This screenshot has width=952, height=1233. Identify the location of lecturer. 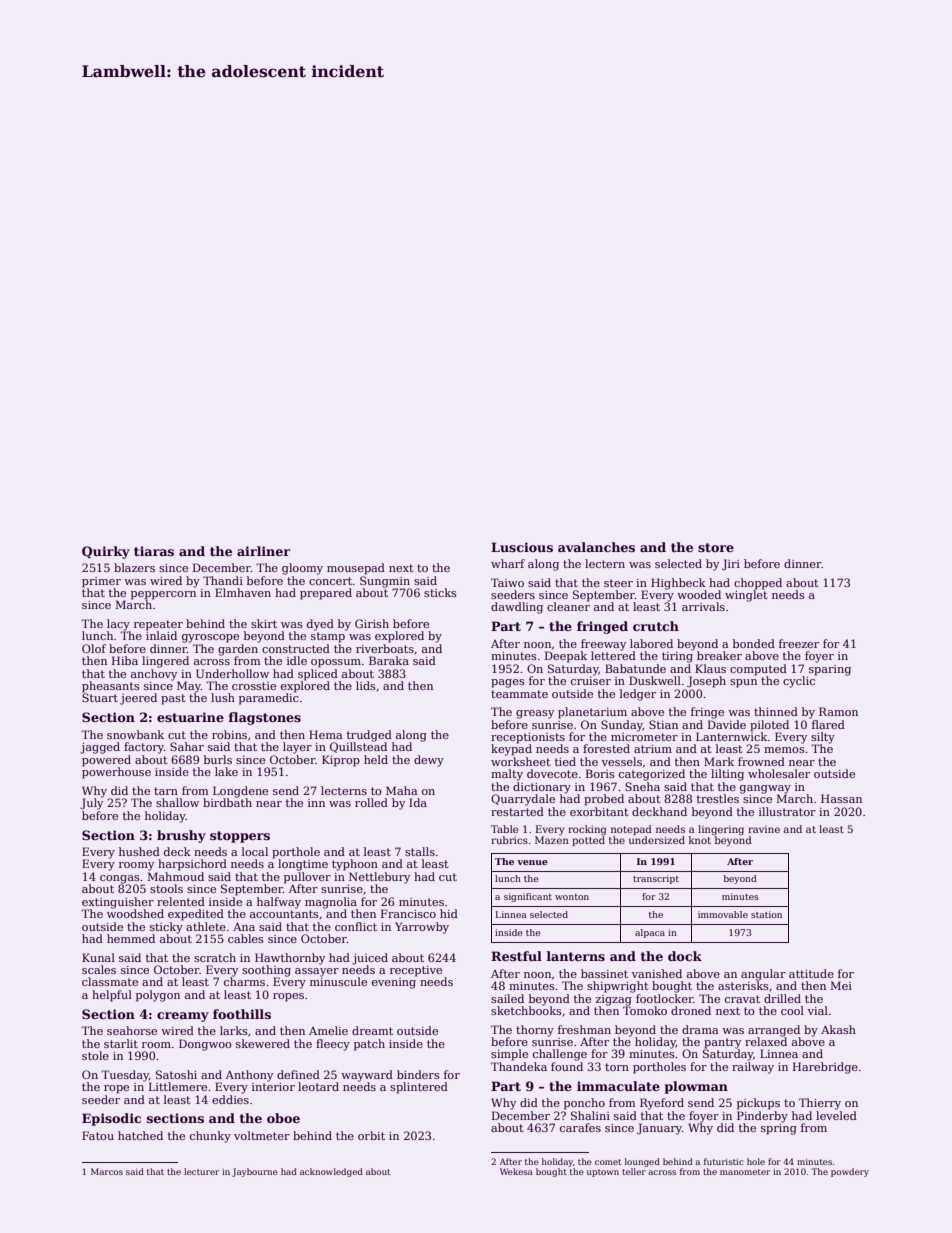
(201, 1171).
